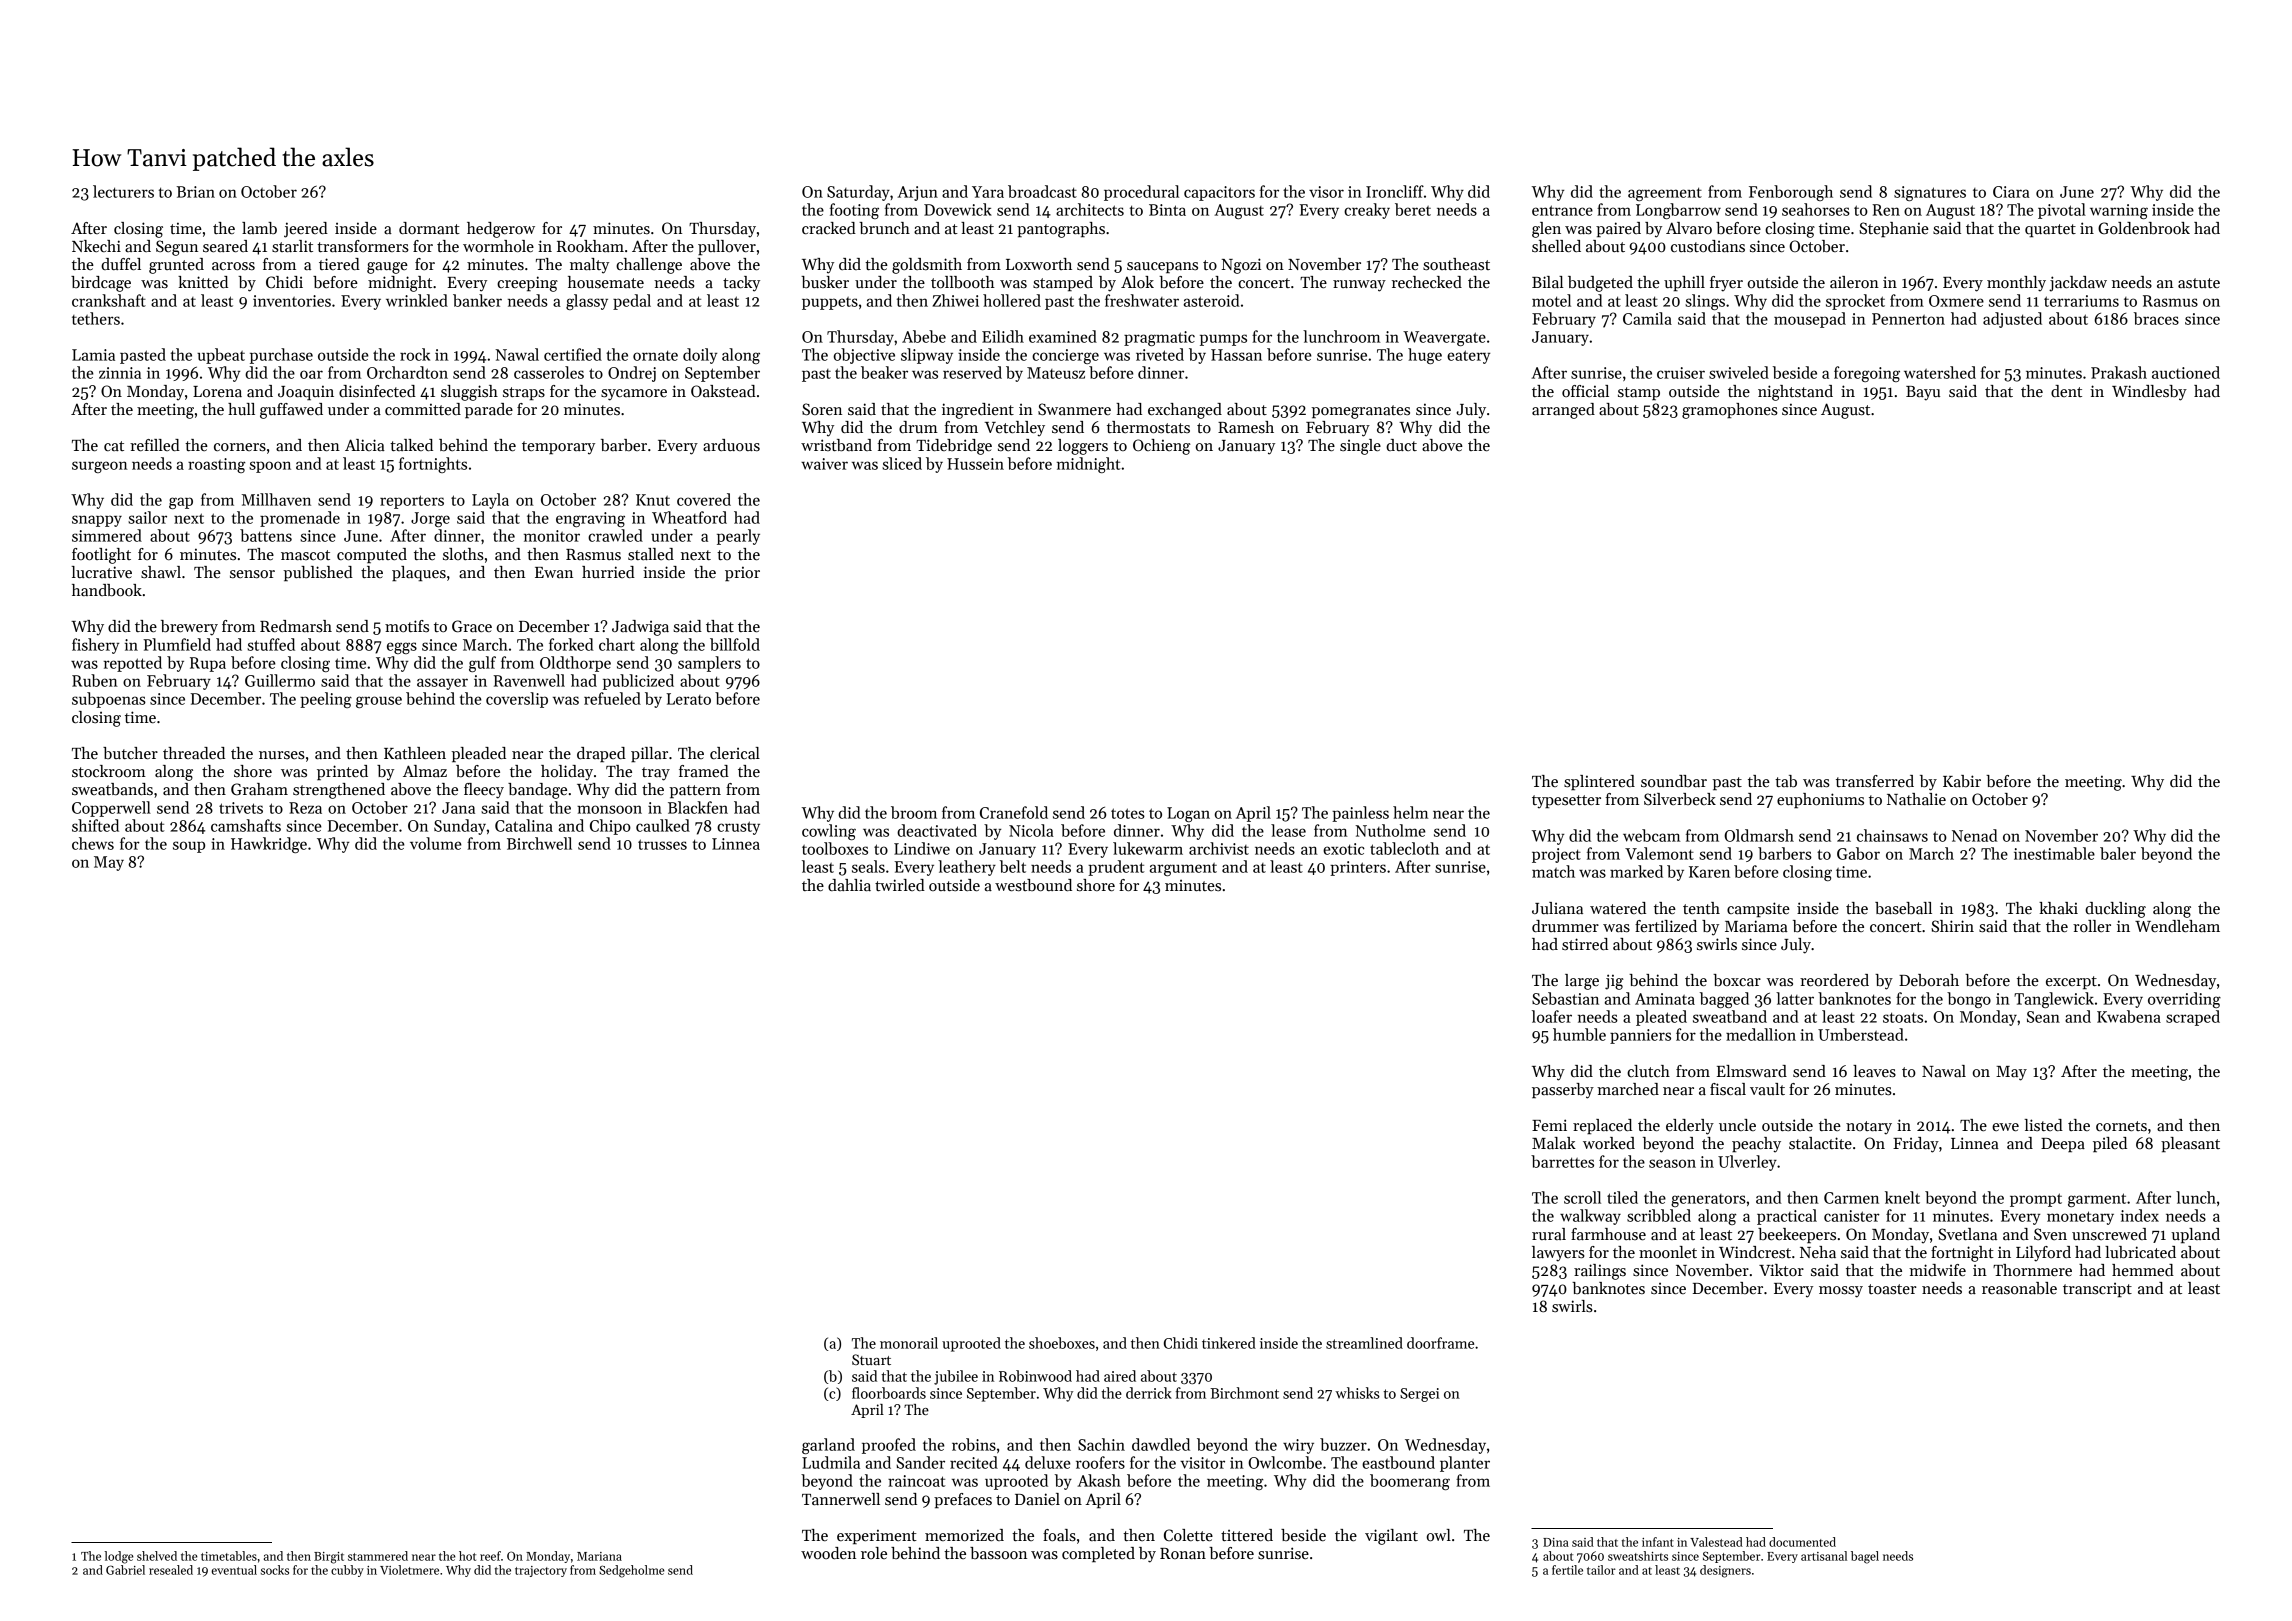 This screenshot has width=2292, height=1621. What do you see at coordinates (1326, 192) in the screenshot?
I see `visor` at bounding box center [1326, 192].
